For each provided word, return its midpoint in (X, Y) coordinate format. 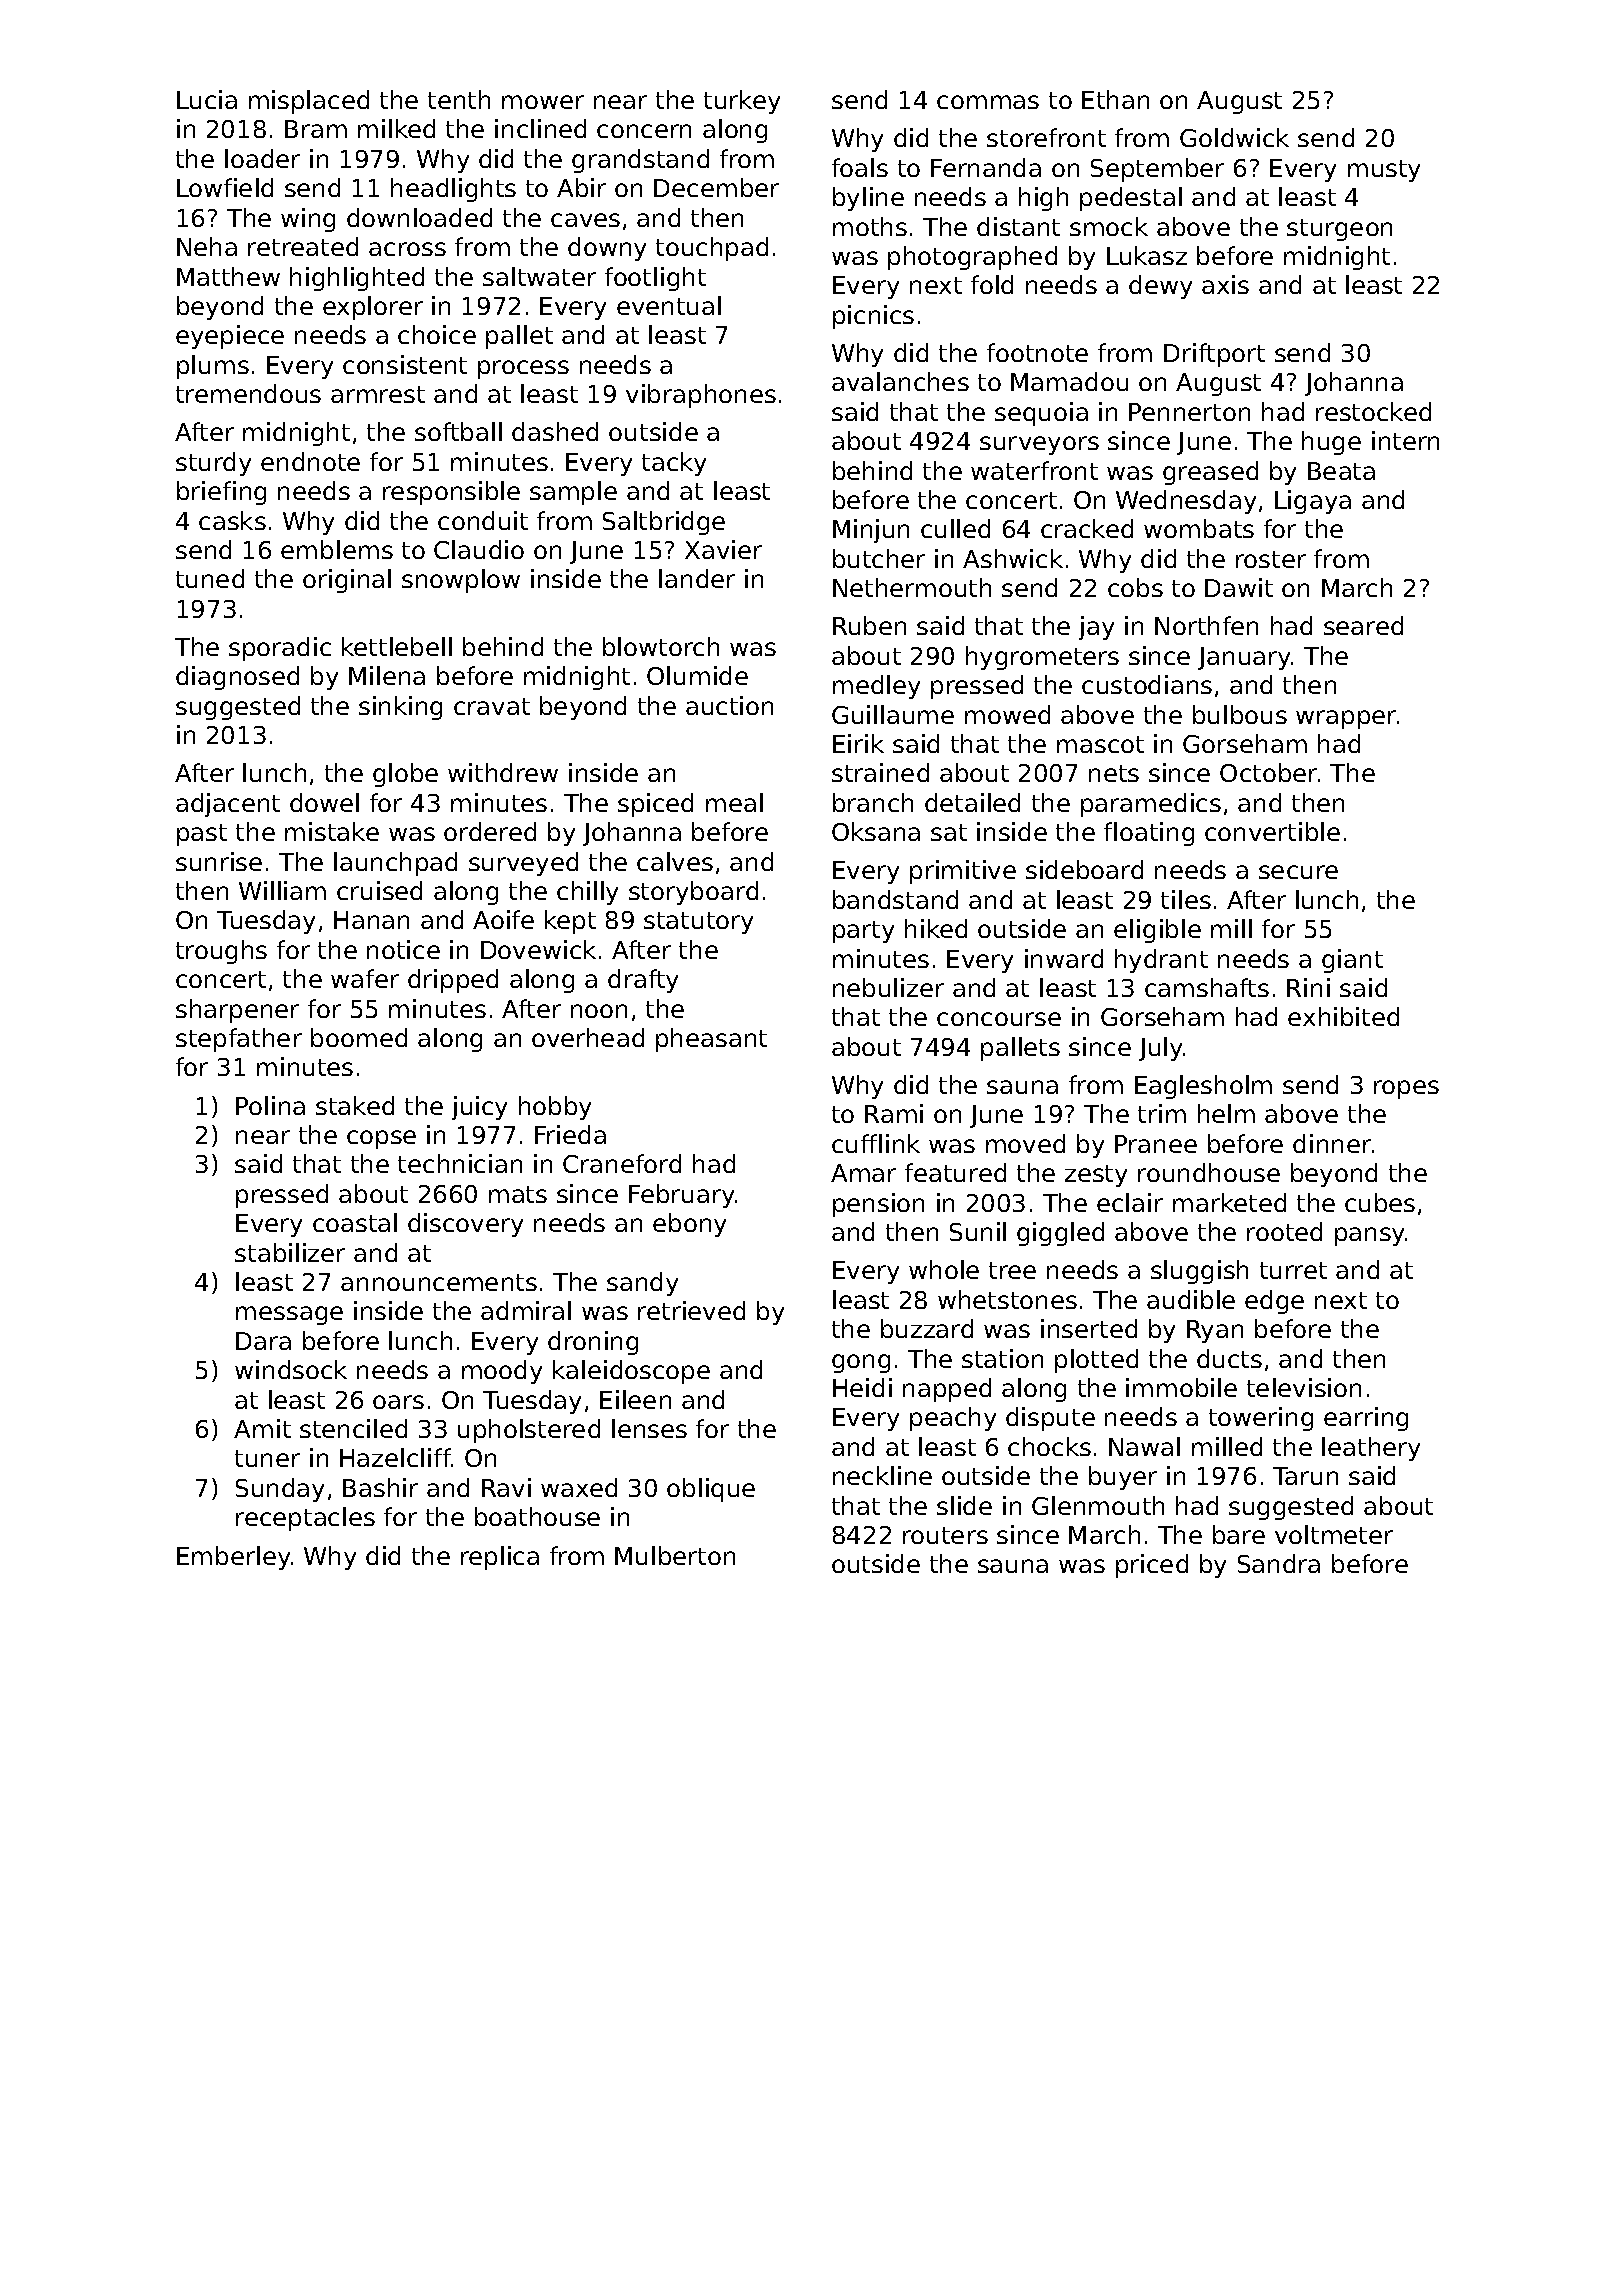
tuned (210, 578)
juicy (479, 1108)
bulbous (1240, 714)
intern (1405, 440)
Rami (894, 1113)
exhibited (1343, 1016)
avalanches (900, 381)
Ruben (869, 625)
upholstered (529, 1431)
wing (308, 220)
